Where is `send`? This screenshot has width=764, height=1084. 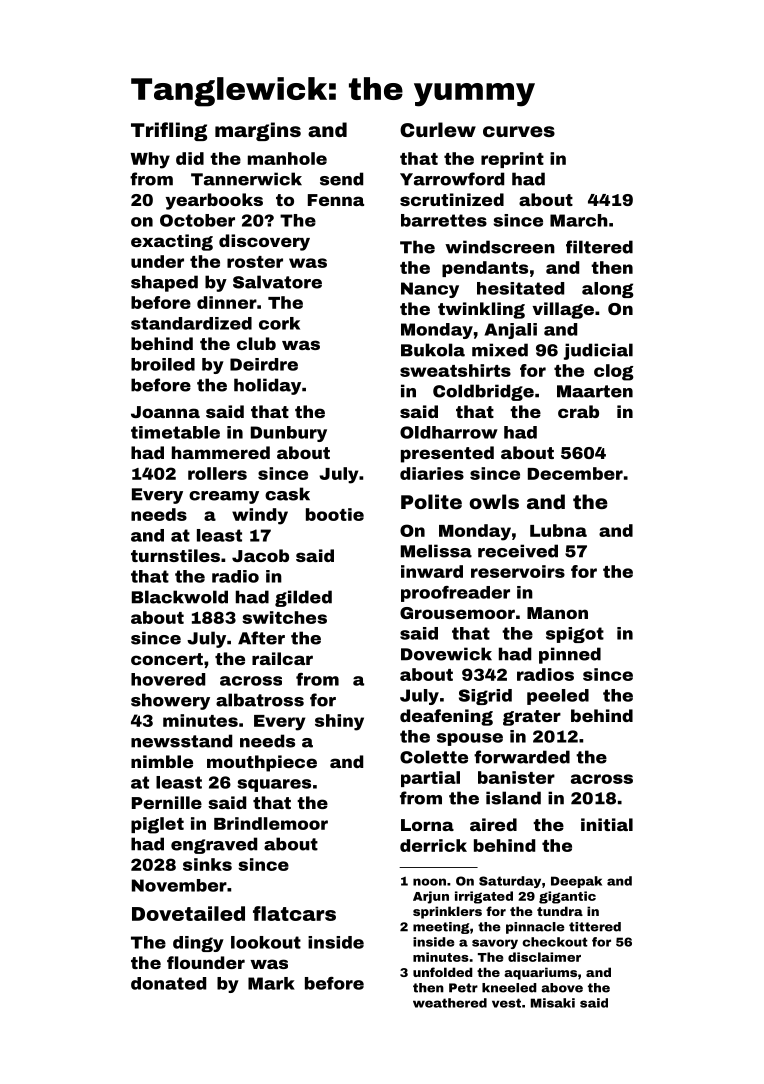 send is located at coordinates (341, 179).
